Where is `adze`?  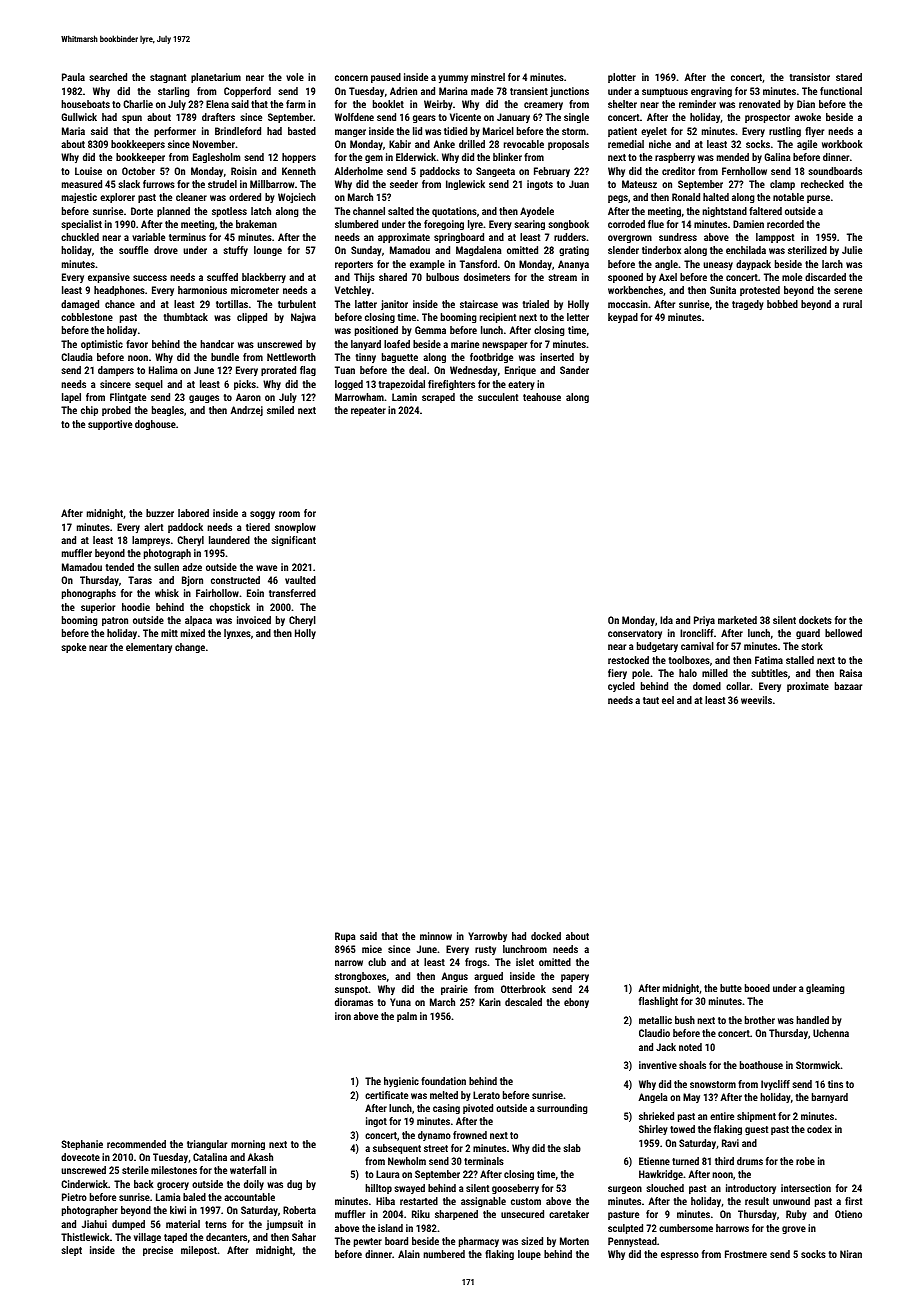 adze is located at coordinates (192, 567).
